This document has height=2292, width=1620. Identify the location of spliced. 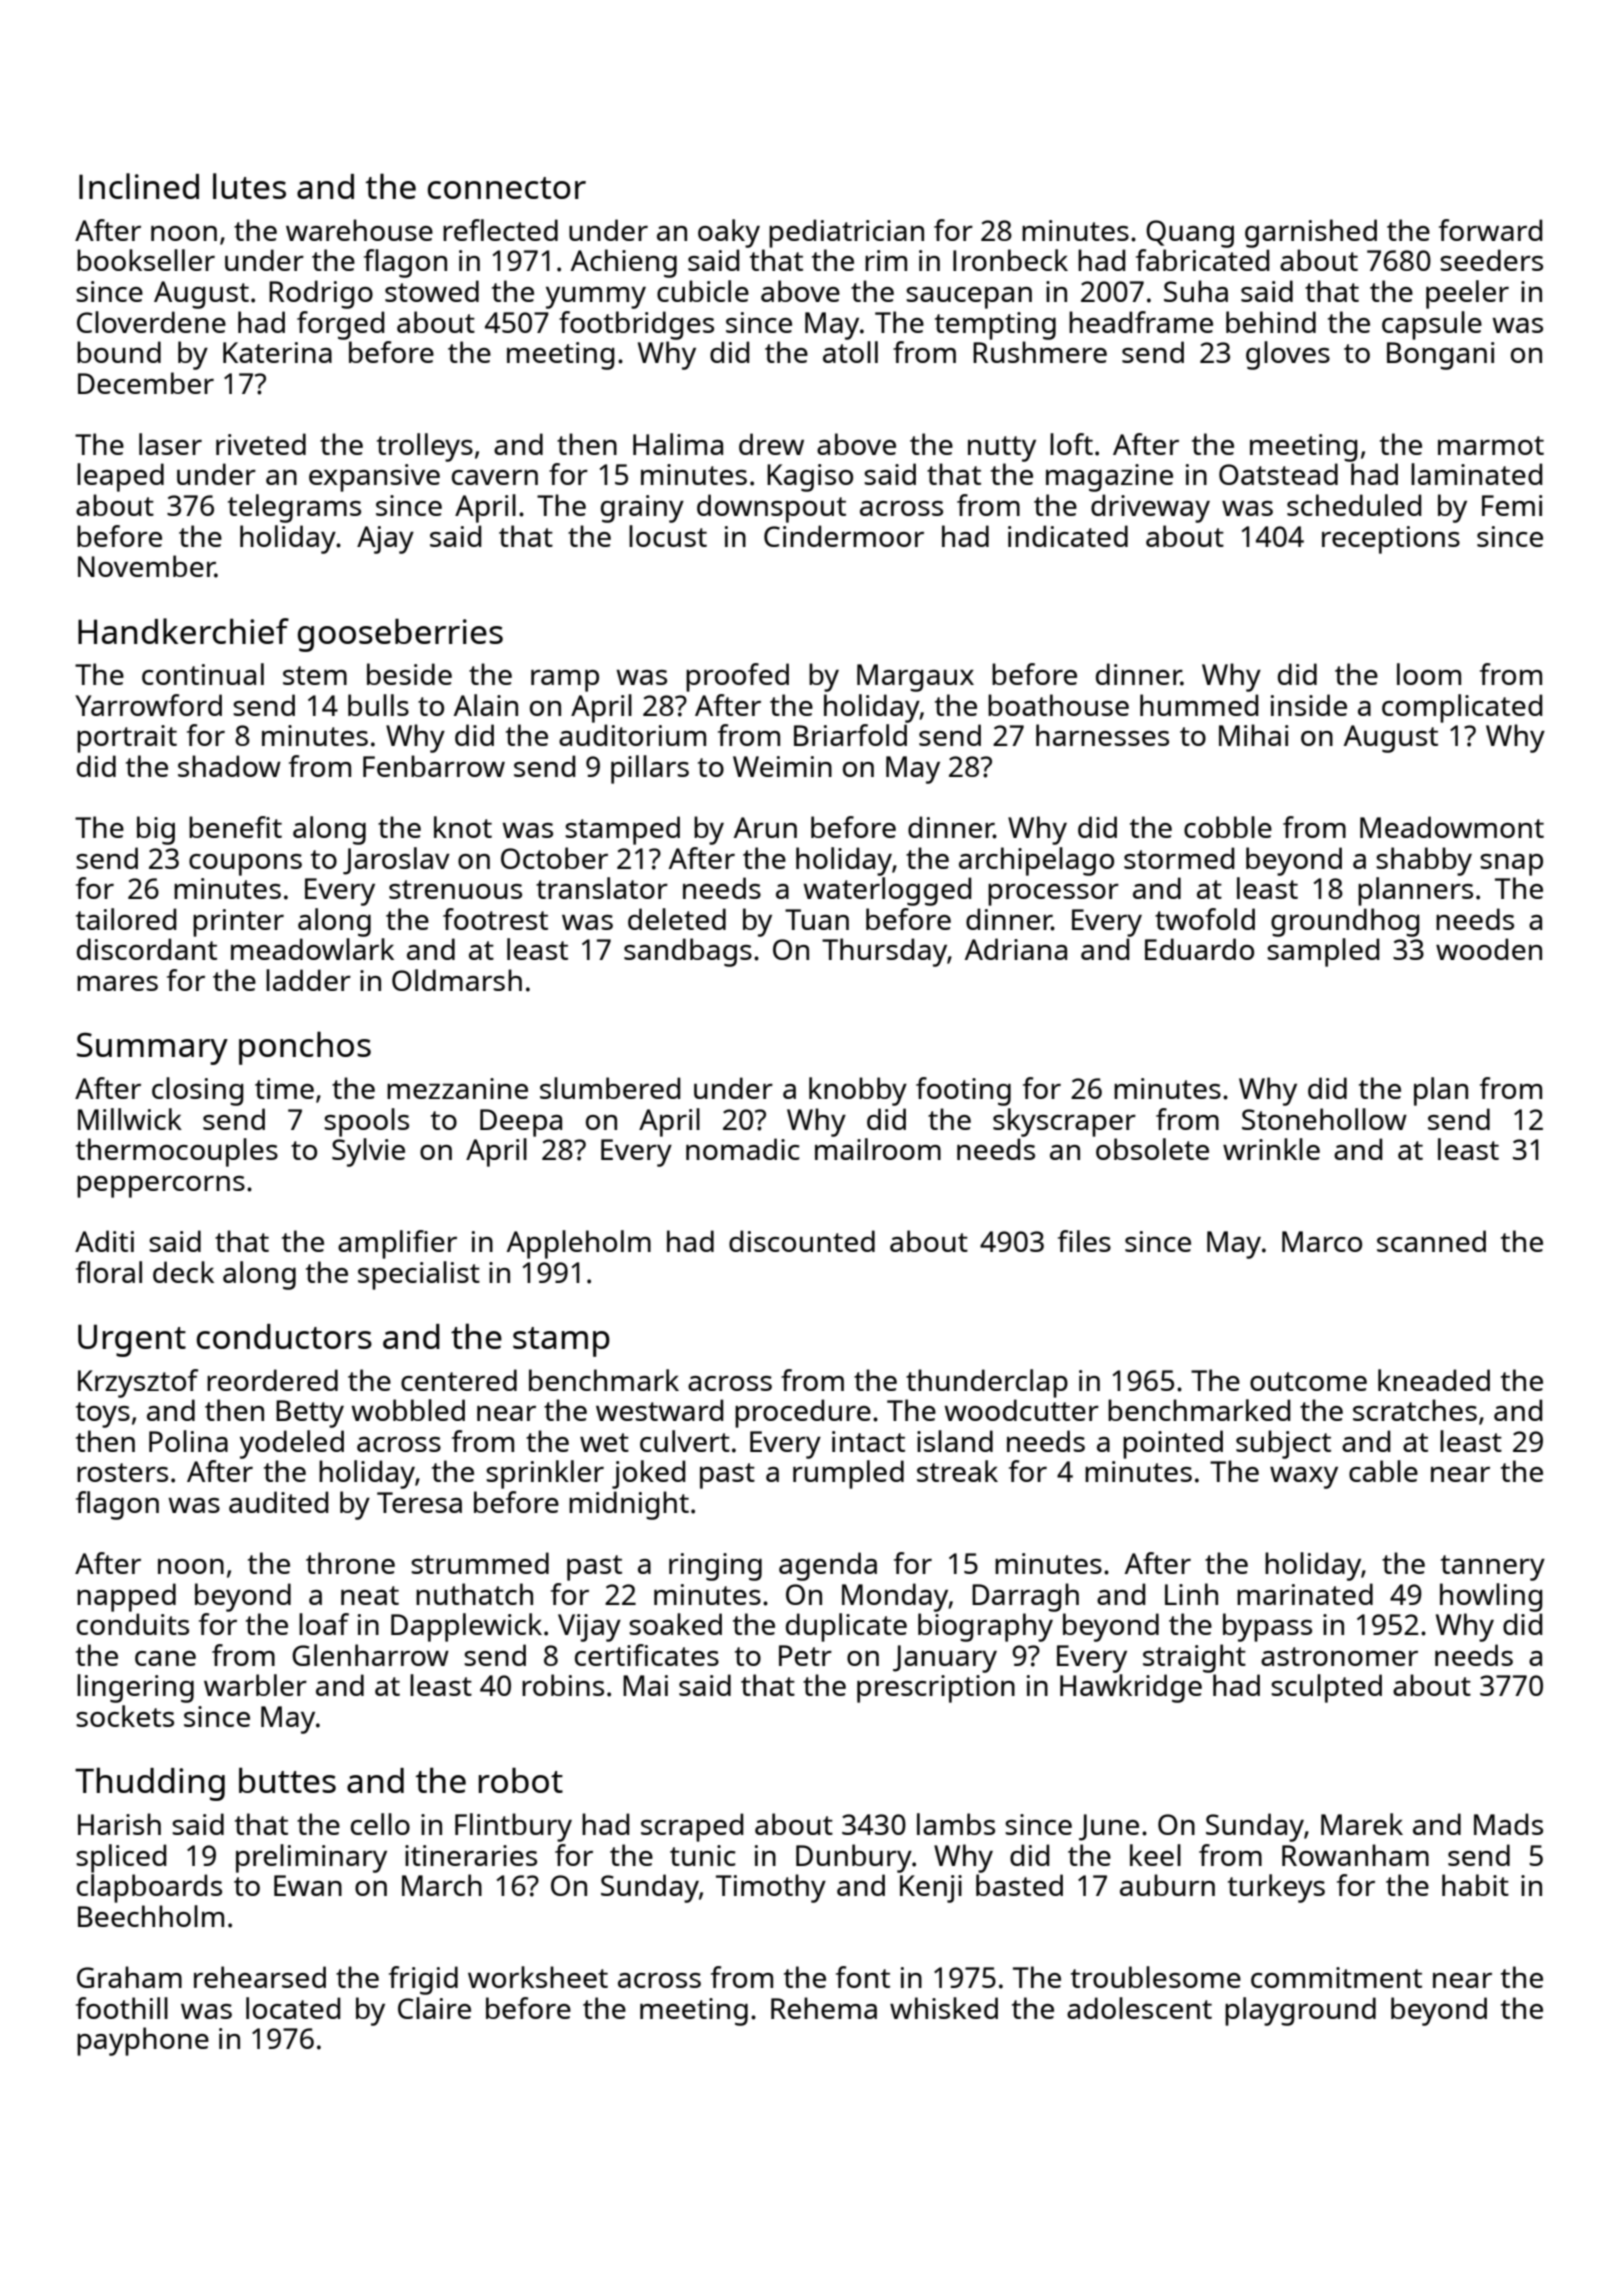
(121, 1858).
